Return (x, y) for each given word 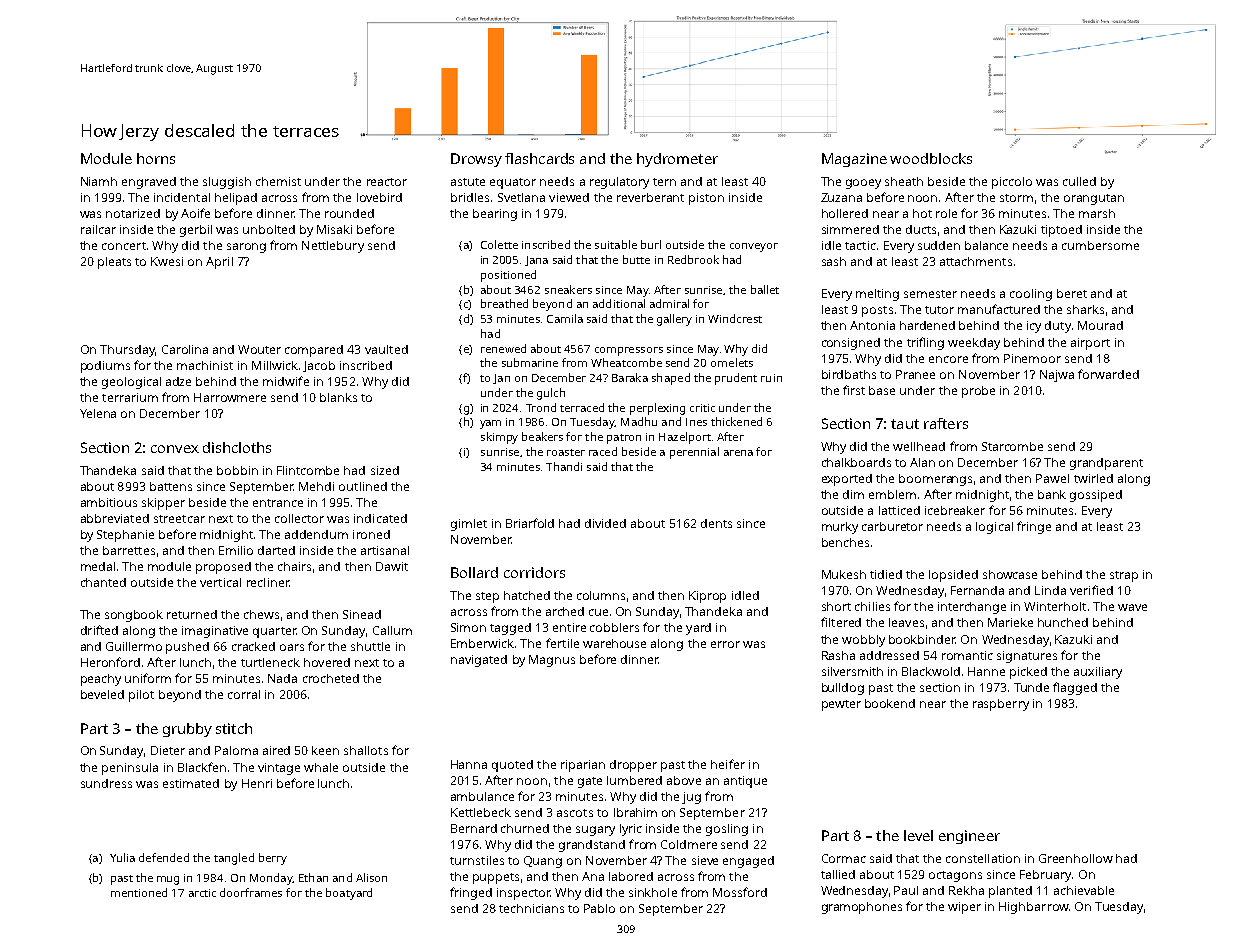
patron (624, 439)
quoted (512, 766)
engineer (969, 837)
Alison (371, 877)
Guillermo (134, 646)
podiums (105, 367)
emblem (892, 494)
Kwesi (167, 261)
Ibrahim (635, 812)
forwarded (1108, 374)
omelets (732, 362)
